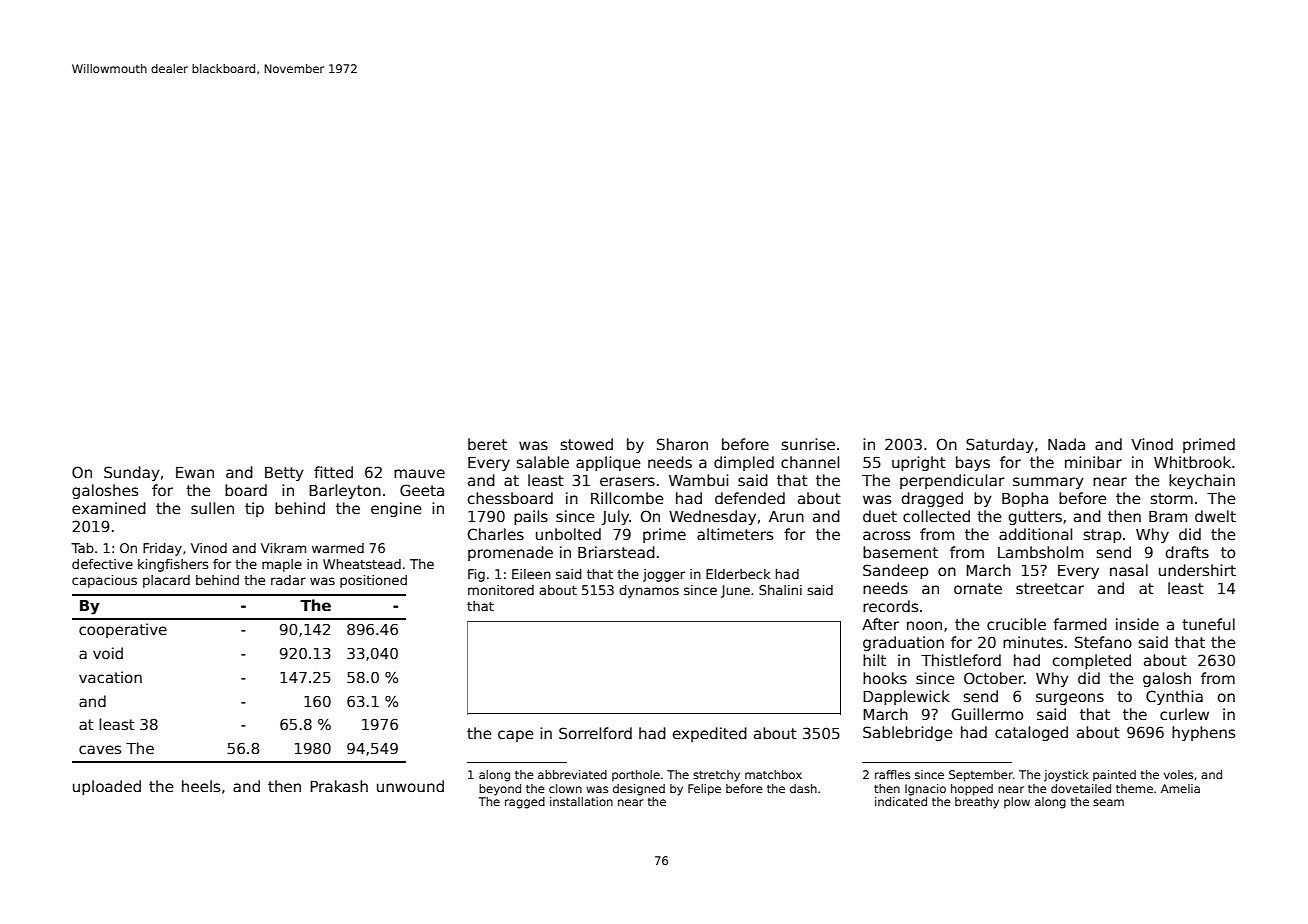  What do you see at coordinates (500, 790) in the screenshot?
I see `beyond` at bounding box center [500, 790].
